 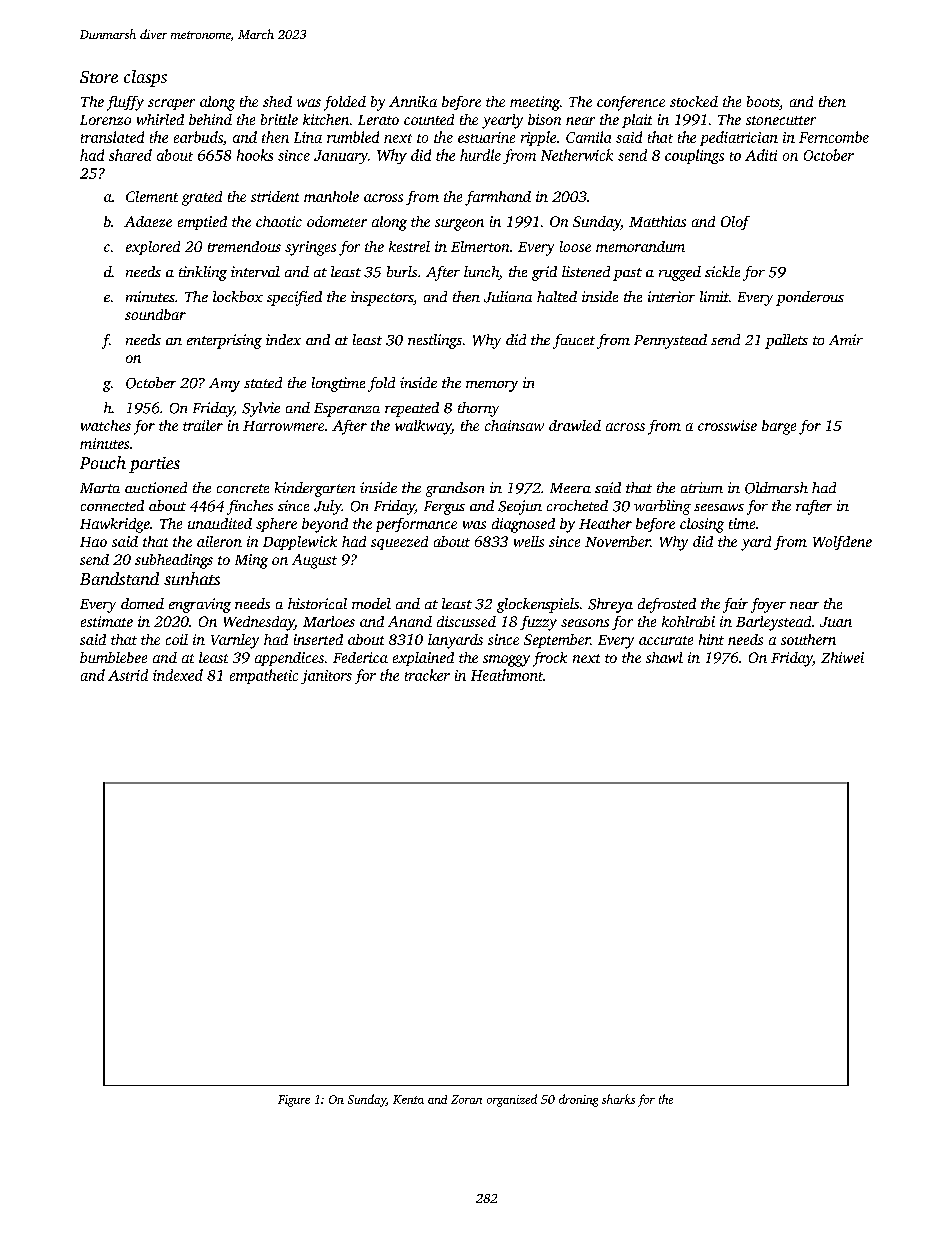 What do you see at coordinates (371, 603) in the screenshot?
I see `model` at bounding box center [371, 603].
